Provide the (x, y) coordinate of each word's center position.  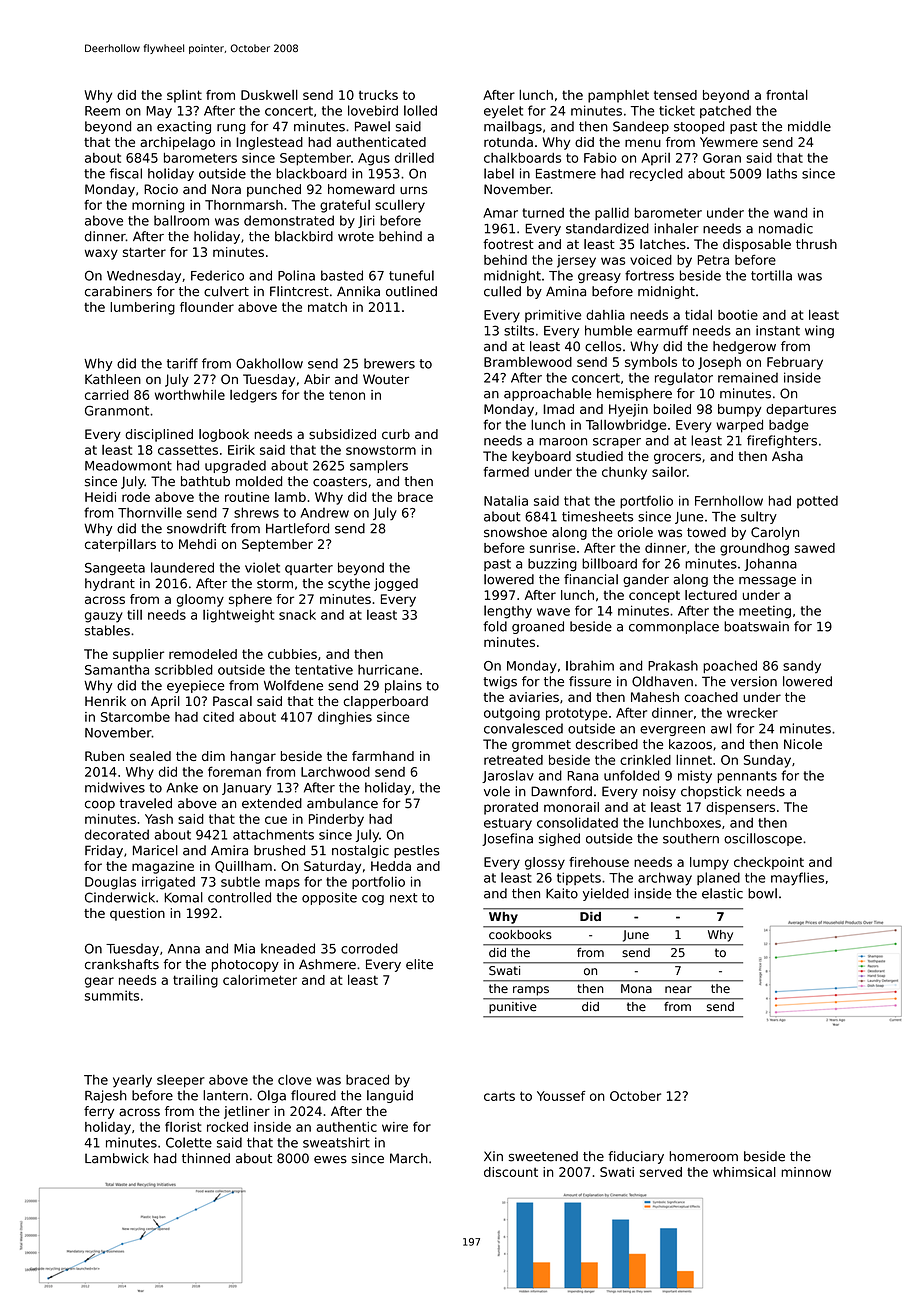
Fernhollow (729, 500)
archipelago (177, 143)
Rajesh (106, 1096)
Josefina (507, 839)
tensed (675, 95)
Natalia (506, 500)
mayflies (797, 879)
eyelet (503, 111)
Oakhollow (269, 363)
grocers (677, 458)
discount (511, 1172)
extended (272, 803)
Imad (558, 409)
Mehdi (197, 544)
